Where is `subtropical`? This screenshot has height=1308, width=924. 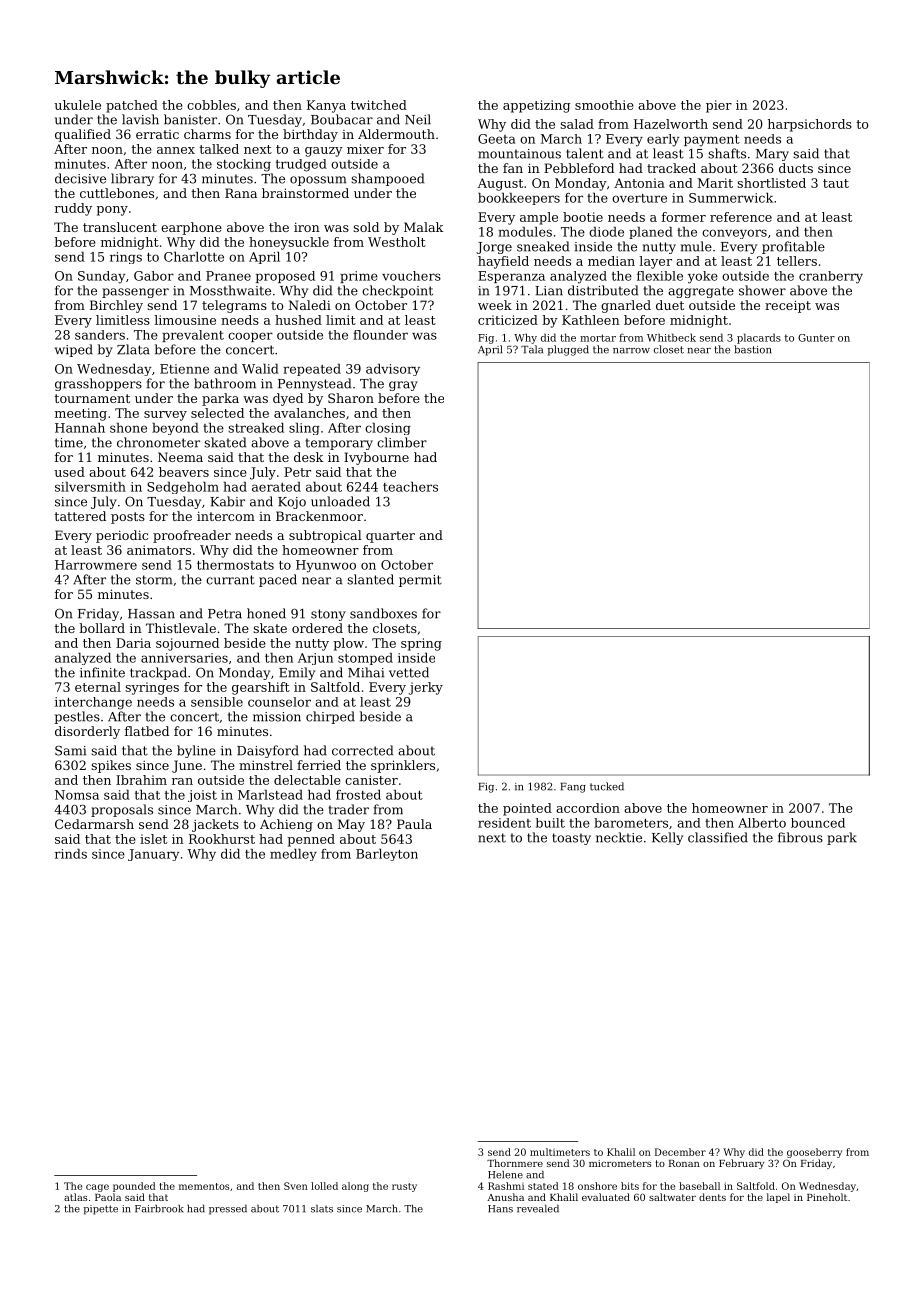 subtropical is located at coordinates (325, 536).
